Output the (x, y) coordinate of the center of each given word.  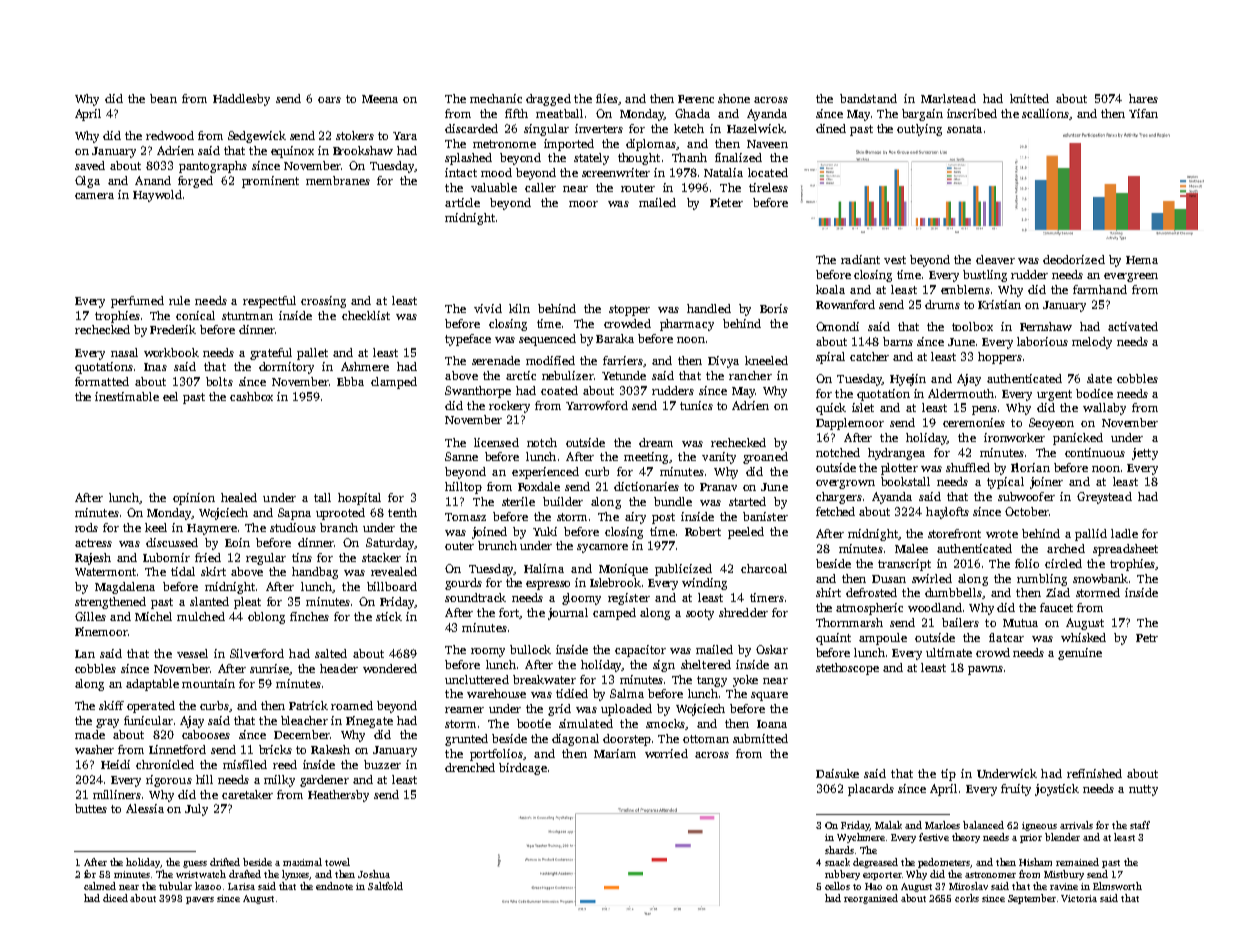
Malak (888, 825)
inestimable (127, 396)
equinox (292, 152)
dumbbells (953, 592)
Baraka (615, 338)
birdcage (523, 769)
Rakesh (330, 749)
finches (309, 616)
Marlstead (948, 98)
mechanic (496, 98)
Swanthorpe (478, 392)
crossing (323, 302)
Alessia (145, 808)
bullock (530, 649)
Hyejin (908, 380)
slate (1099, 378)
